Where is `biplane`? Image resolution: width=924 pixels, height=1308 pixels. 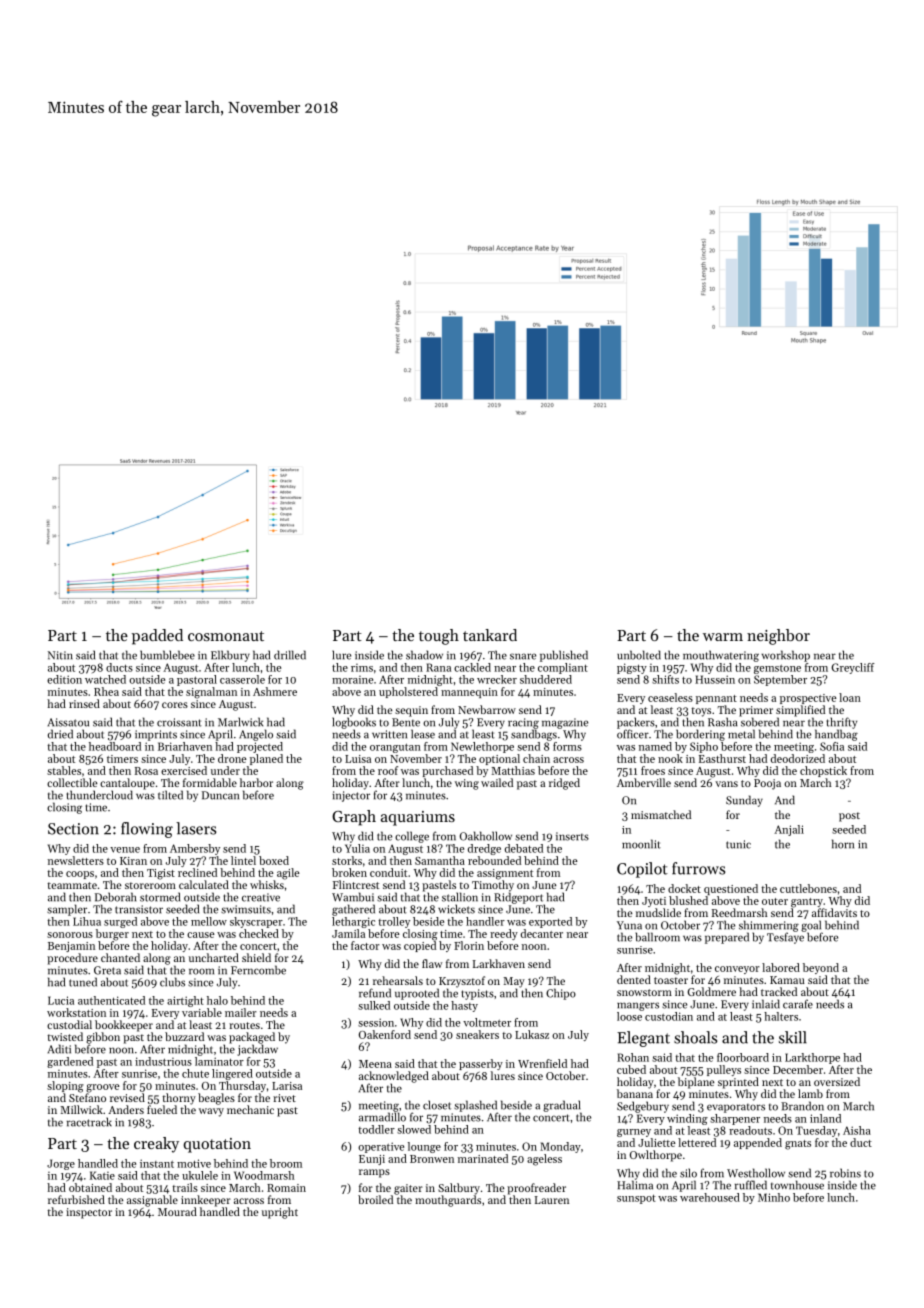 biplane is located at coordinates (696, 1083).
